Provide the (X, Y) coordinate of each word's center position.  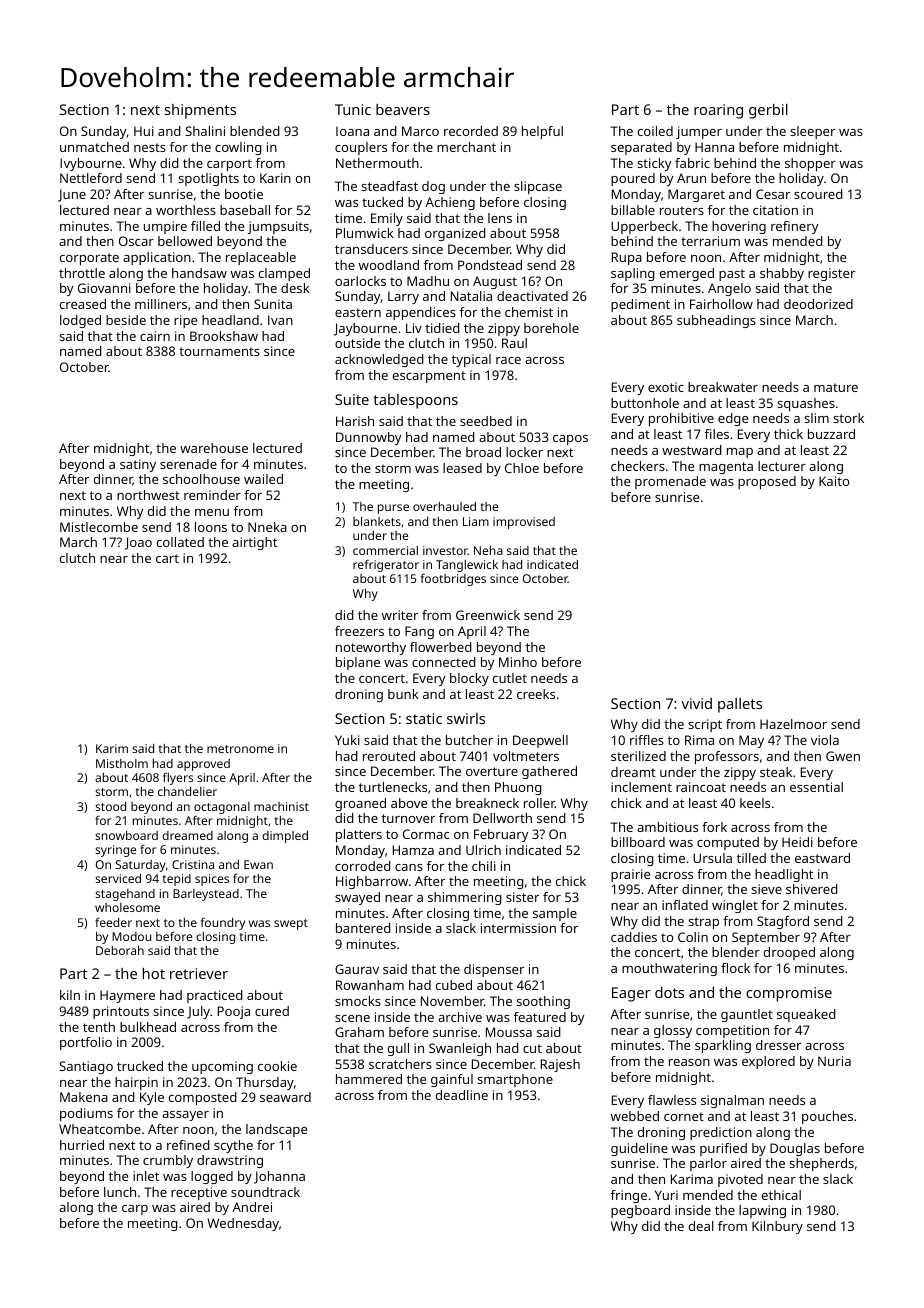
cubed (454, 985)
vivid (696, 703)
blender (736, 952)
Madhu (428, 281)
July (198, 1012)
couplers (361, 148)
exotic (666, 387)
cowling (238, 148)
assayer (185, 1116)
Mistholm (122, 763)
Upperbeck (644, 227)
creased (83, 304)
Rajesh (560, 1065)
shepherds (821, 1164)
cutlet (510, 678)
